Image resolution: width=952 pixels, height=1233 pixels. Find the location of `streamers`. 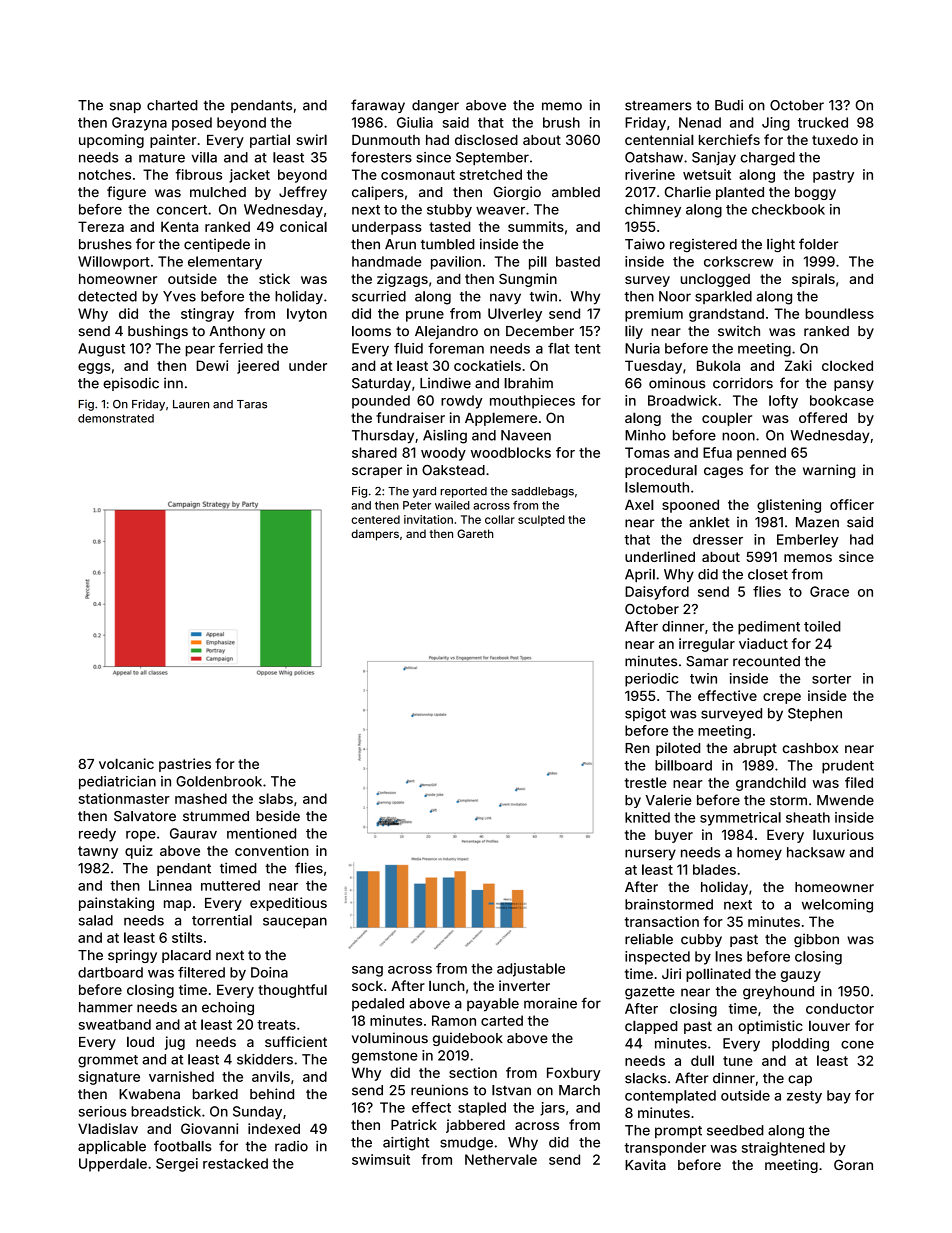

streamers is located at coordinates (658, 106).
